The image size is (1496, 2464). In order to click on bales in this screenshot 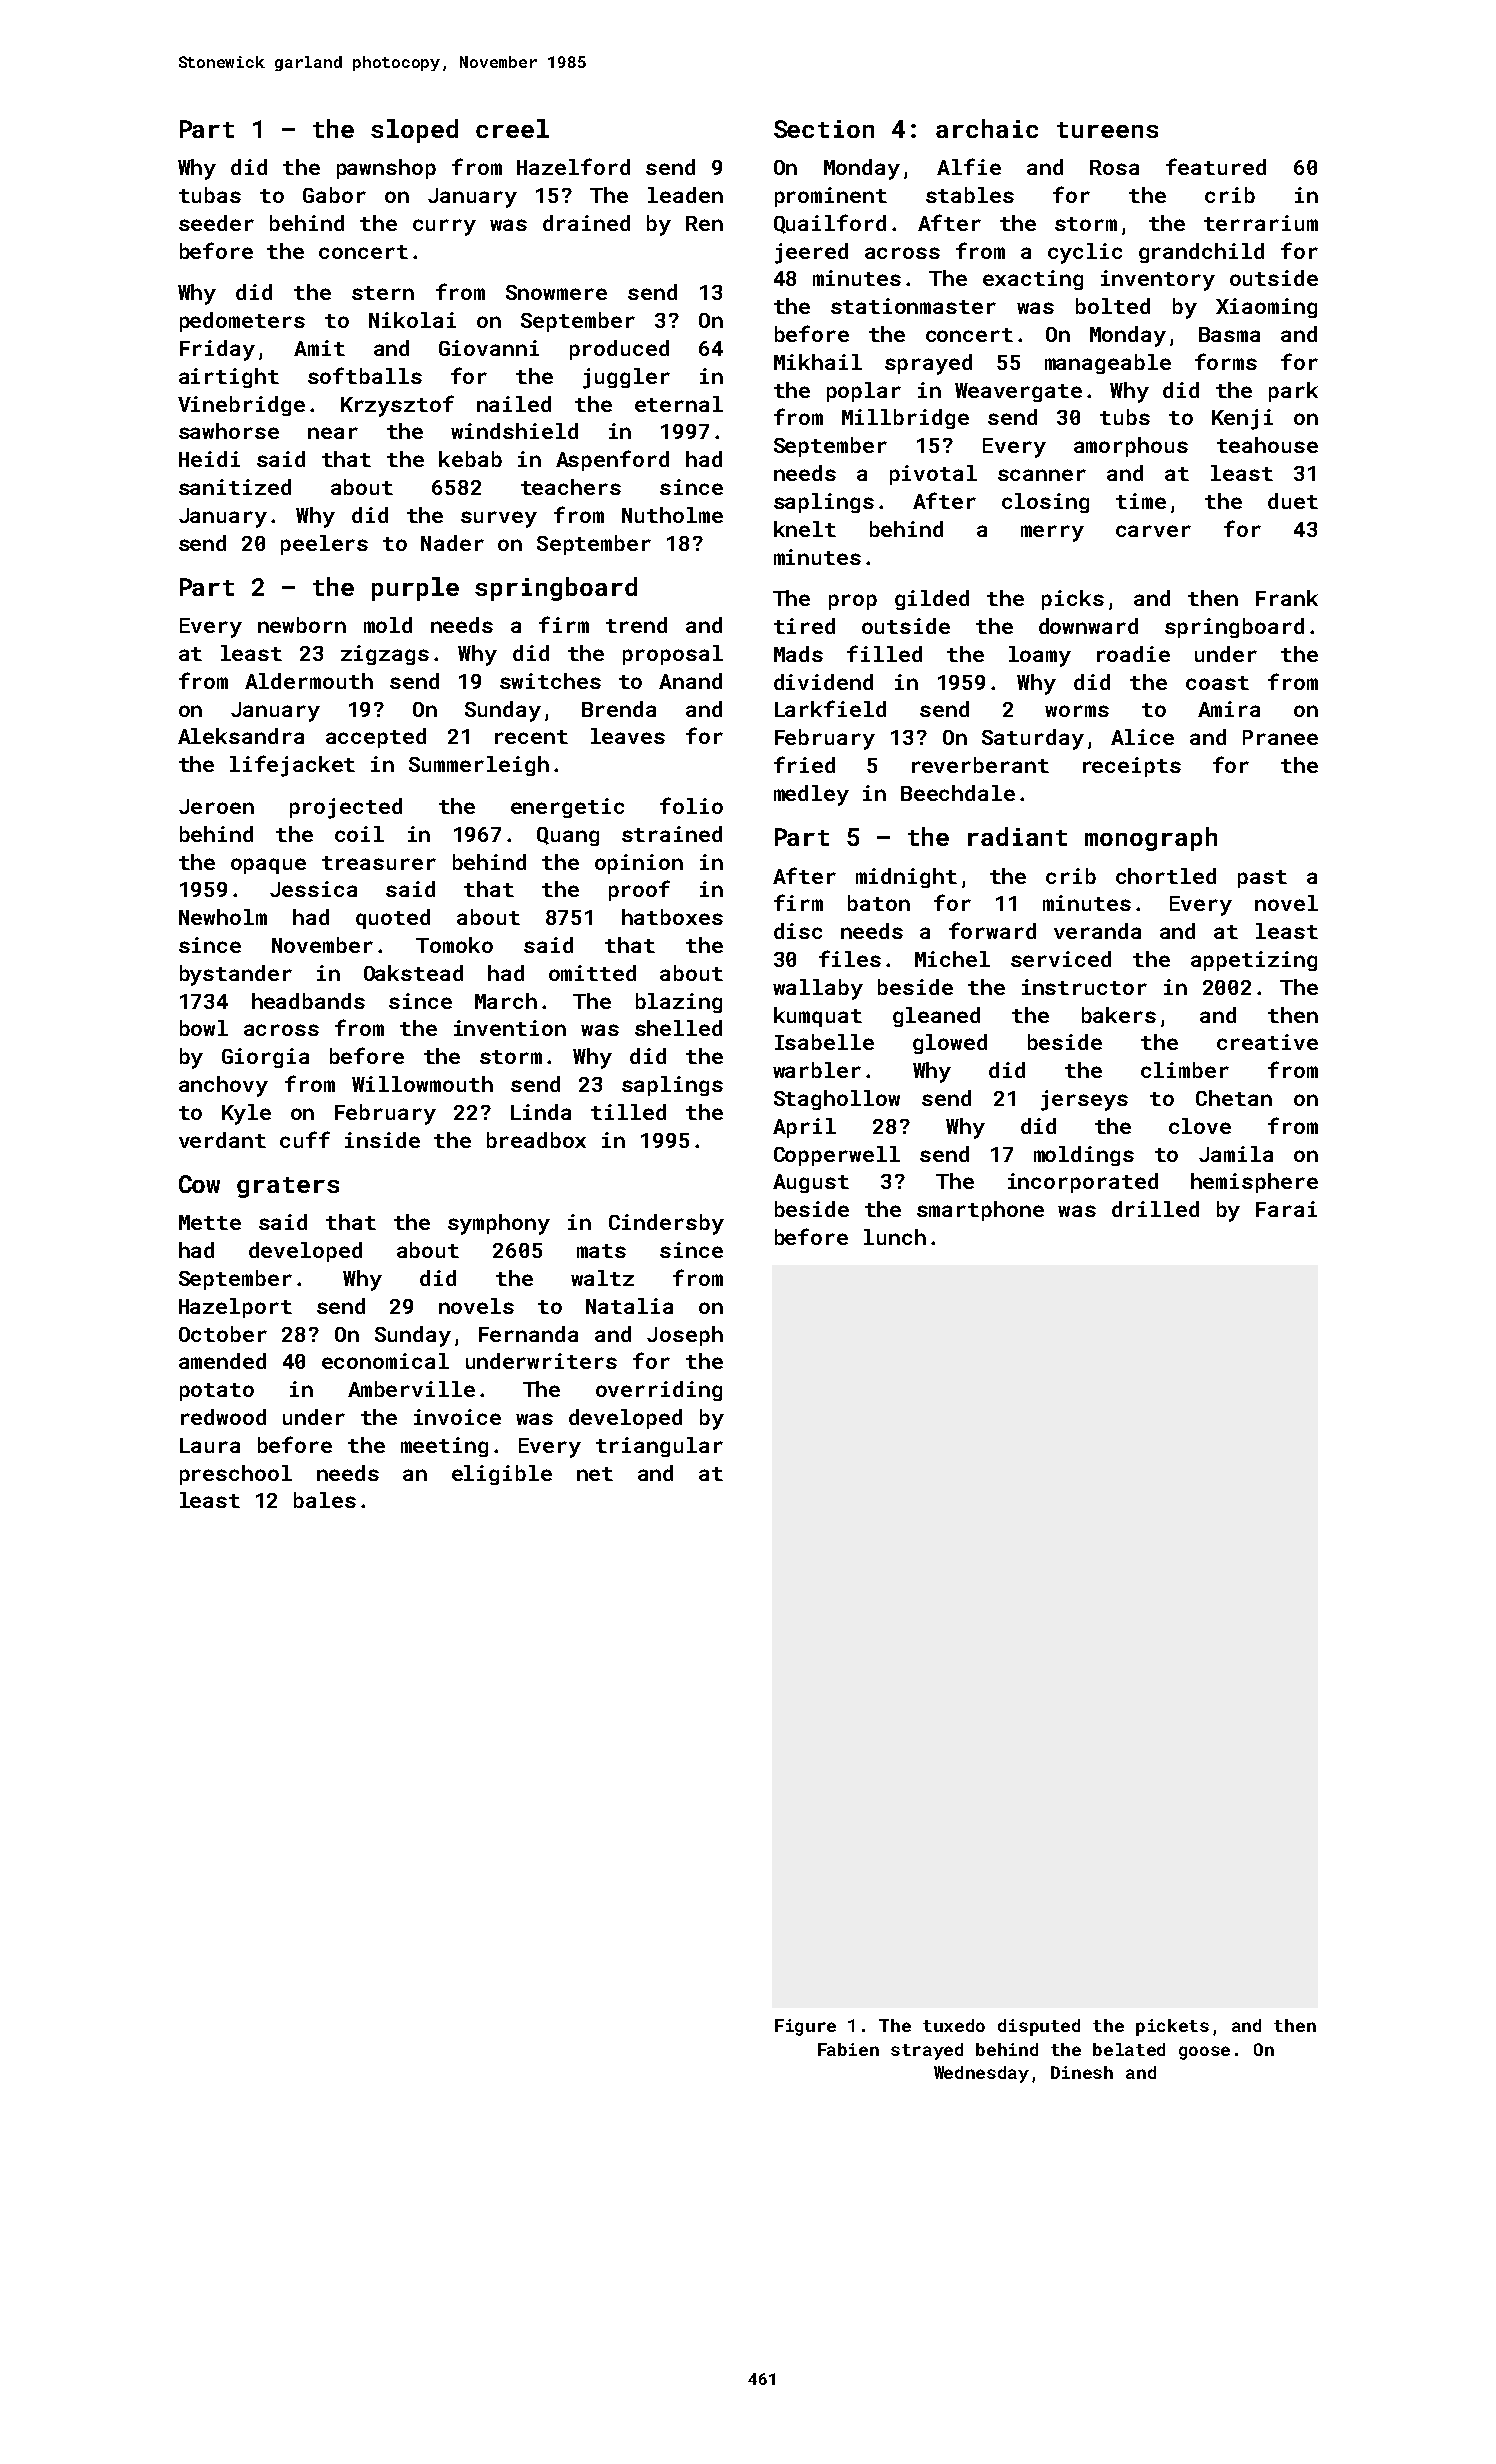, I will do `click(325, 1500)`.
